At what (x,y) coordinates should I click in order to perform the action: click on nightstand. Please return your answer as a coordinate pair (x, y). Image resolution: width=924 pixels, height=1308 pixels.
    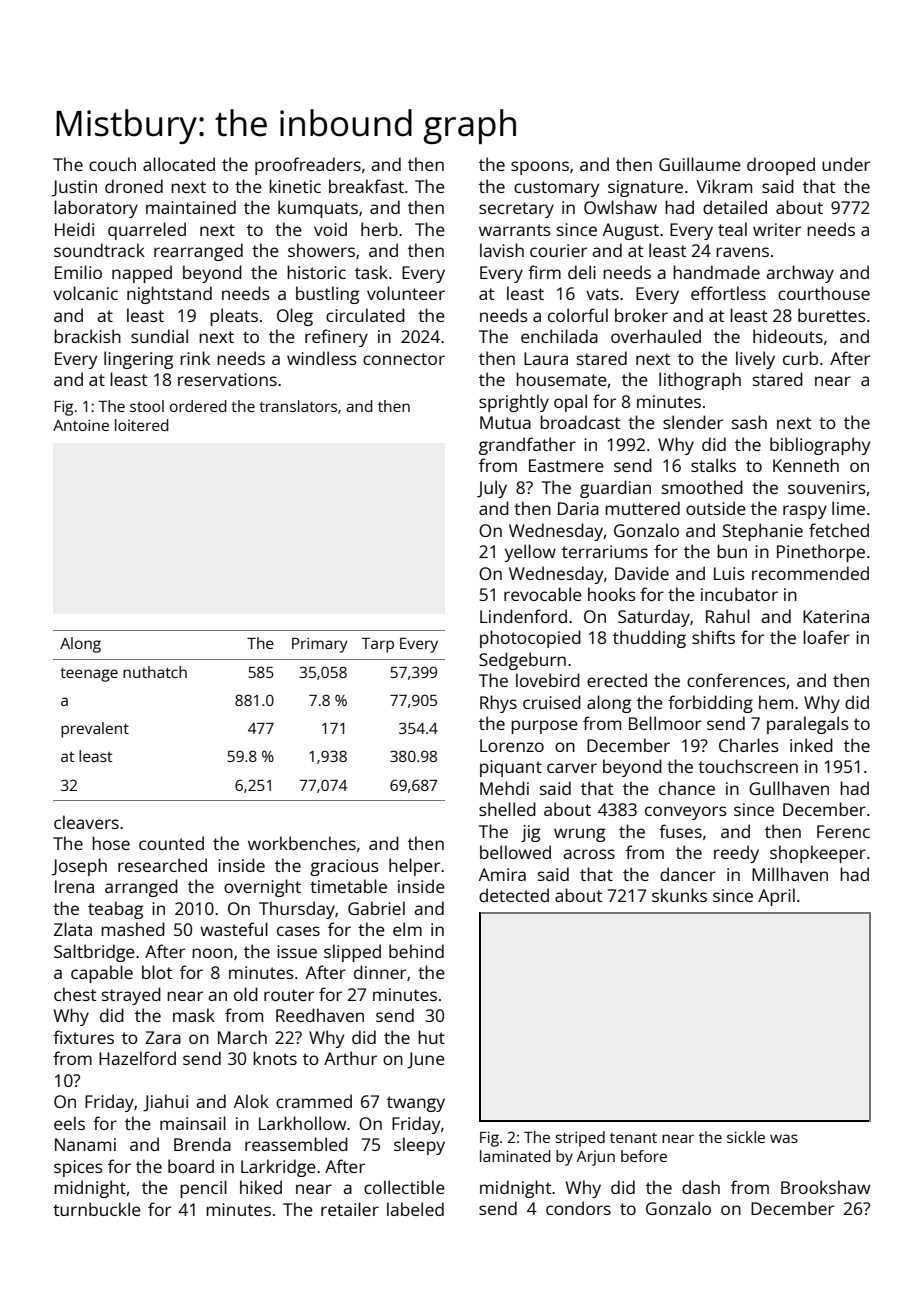
    Looking at the image, I should click on (169, 295).
